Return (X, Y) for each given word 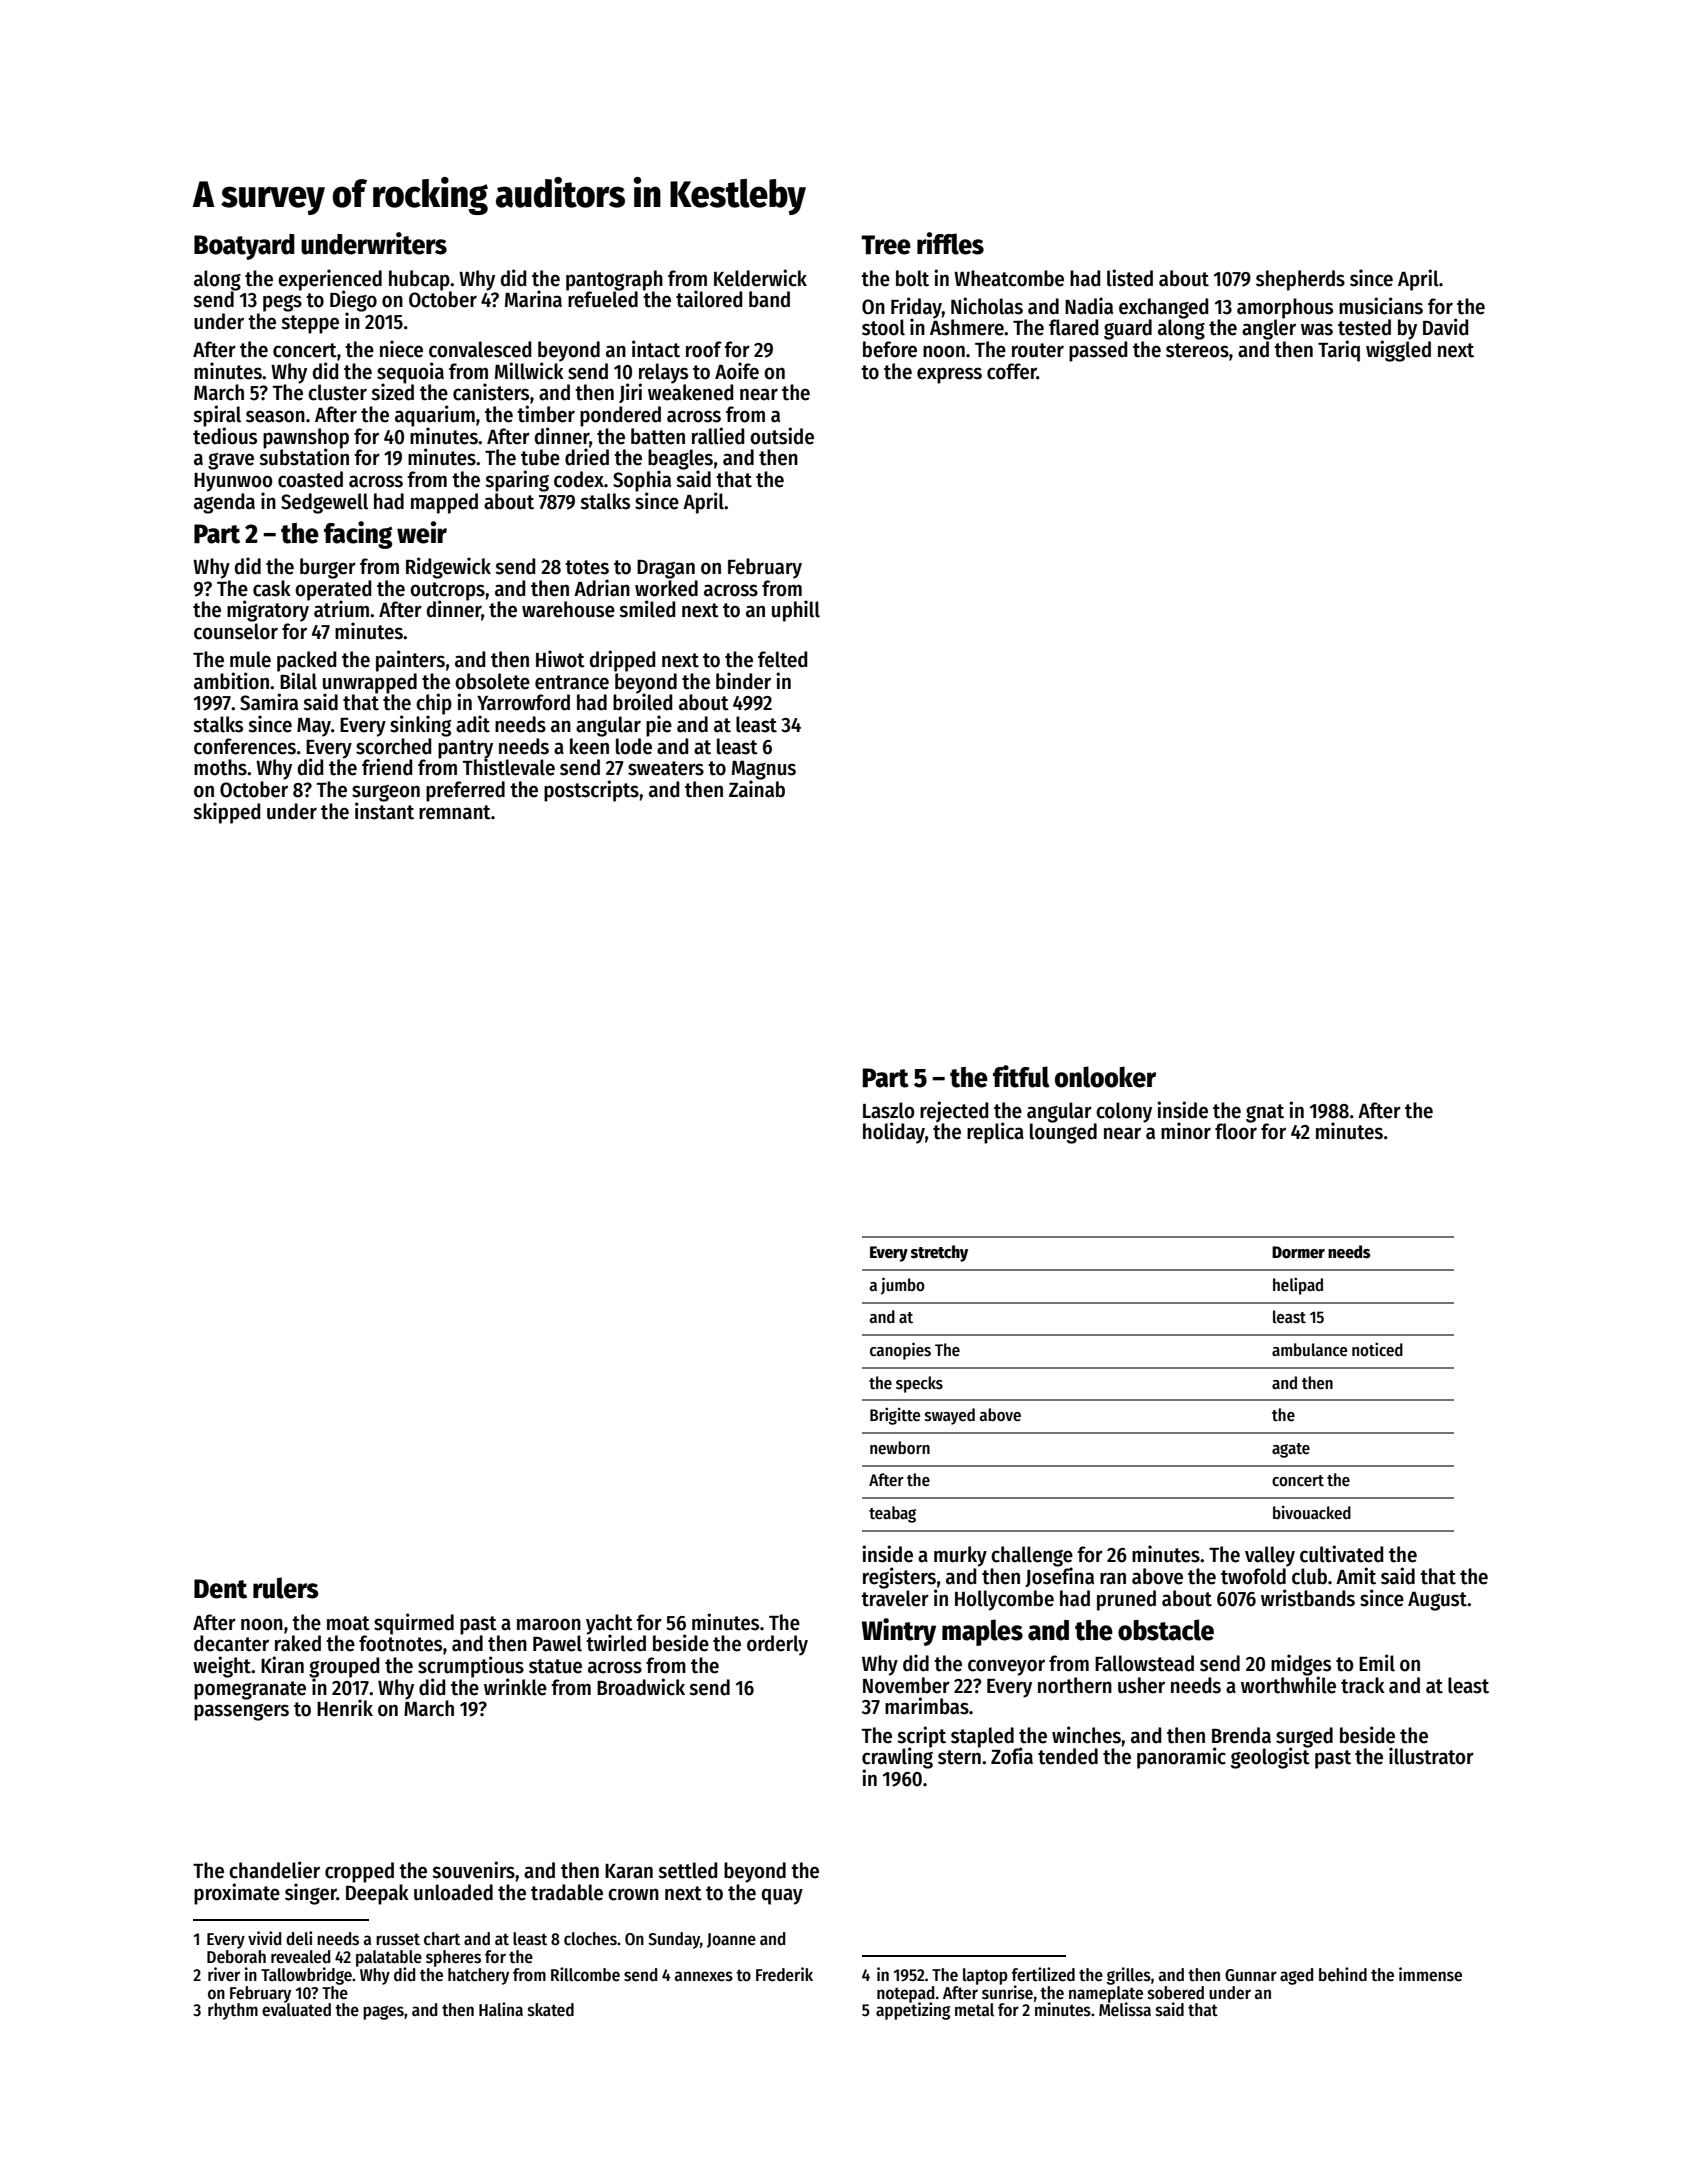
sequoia (410, 373)
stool (883, 327)
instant (384, 811)
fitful (1021, 1076)
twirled (616, 1643)
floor (1236, 1131)
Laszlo (889, 1110)
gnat (1265, 1113)
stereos (1197, 350)
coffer (1012, 371)
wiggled (1398, 351)
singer (311, 1894)
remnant (455, 812)
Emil (1377, 1663)
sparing (517, 481)
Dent (220, 1589)
